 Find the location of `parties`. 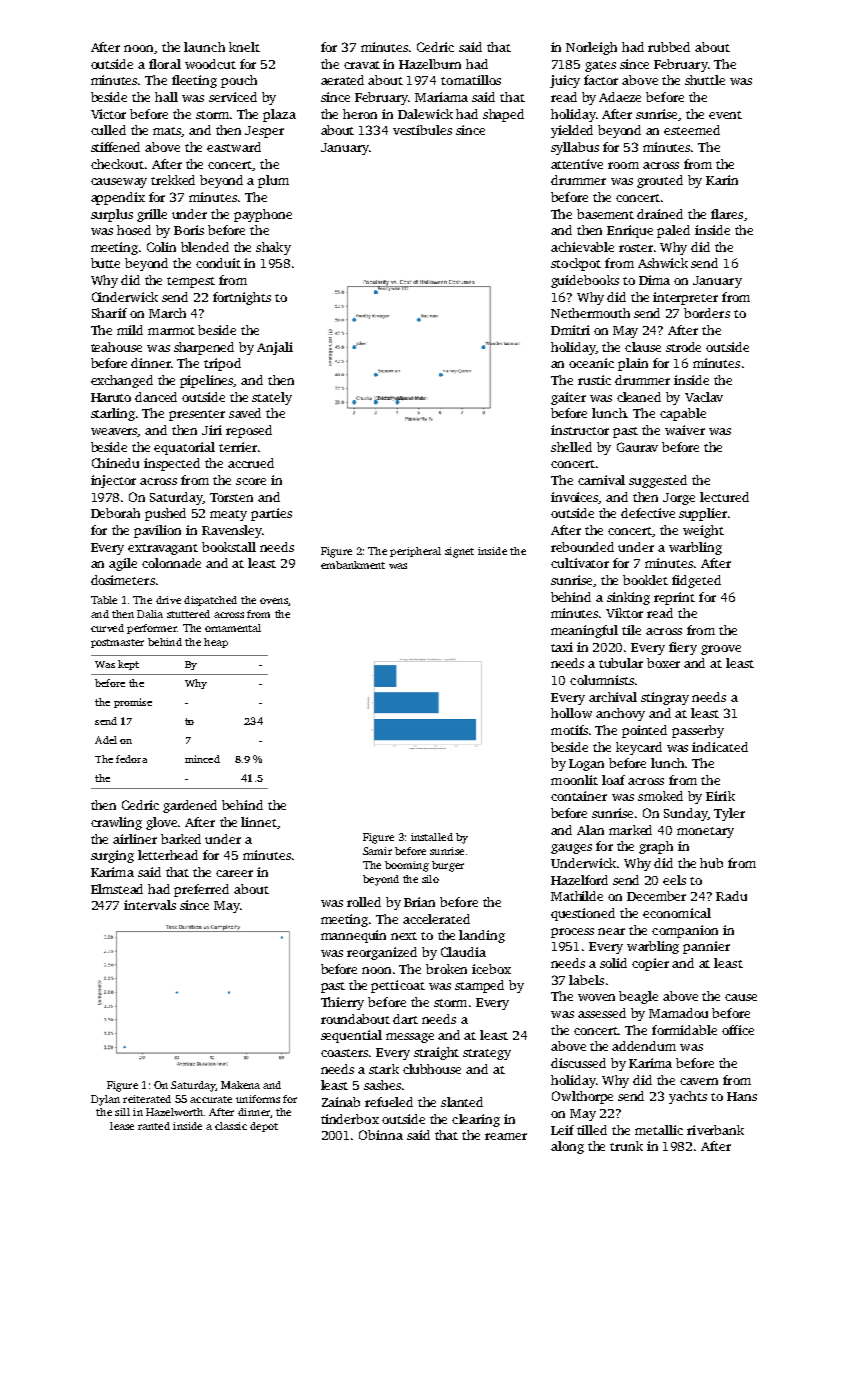

parties is located at coordinates (271, 514).
